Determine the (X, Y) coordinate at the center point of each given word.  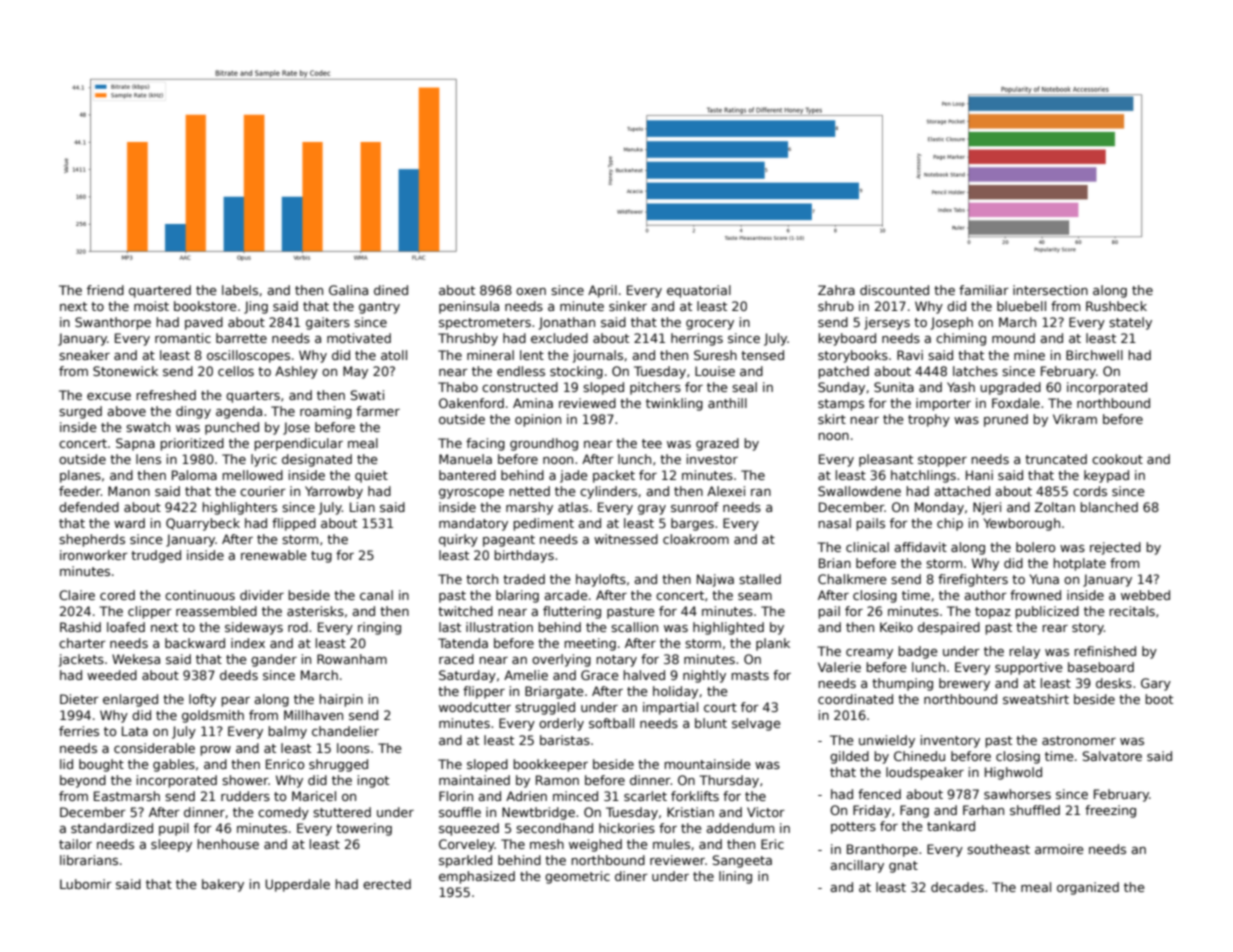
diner (631, 876)
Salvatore (1112, 756)
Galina (348, 290)
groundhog (544, 444)
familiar (984, 290)
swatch (148, 427)
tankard (951, 826)
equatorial (699, 291)
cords (1090, 491)
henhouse (228, 844)
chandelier (345, 731)
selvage (756, 724)
